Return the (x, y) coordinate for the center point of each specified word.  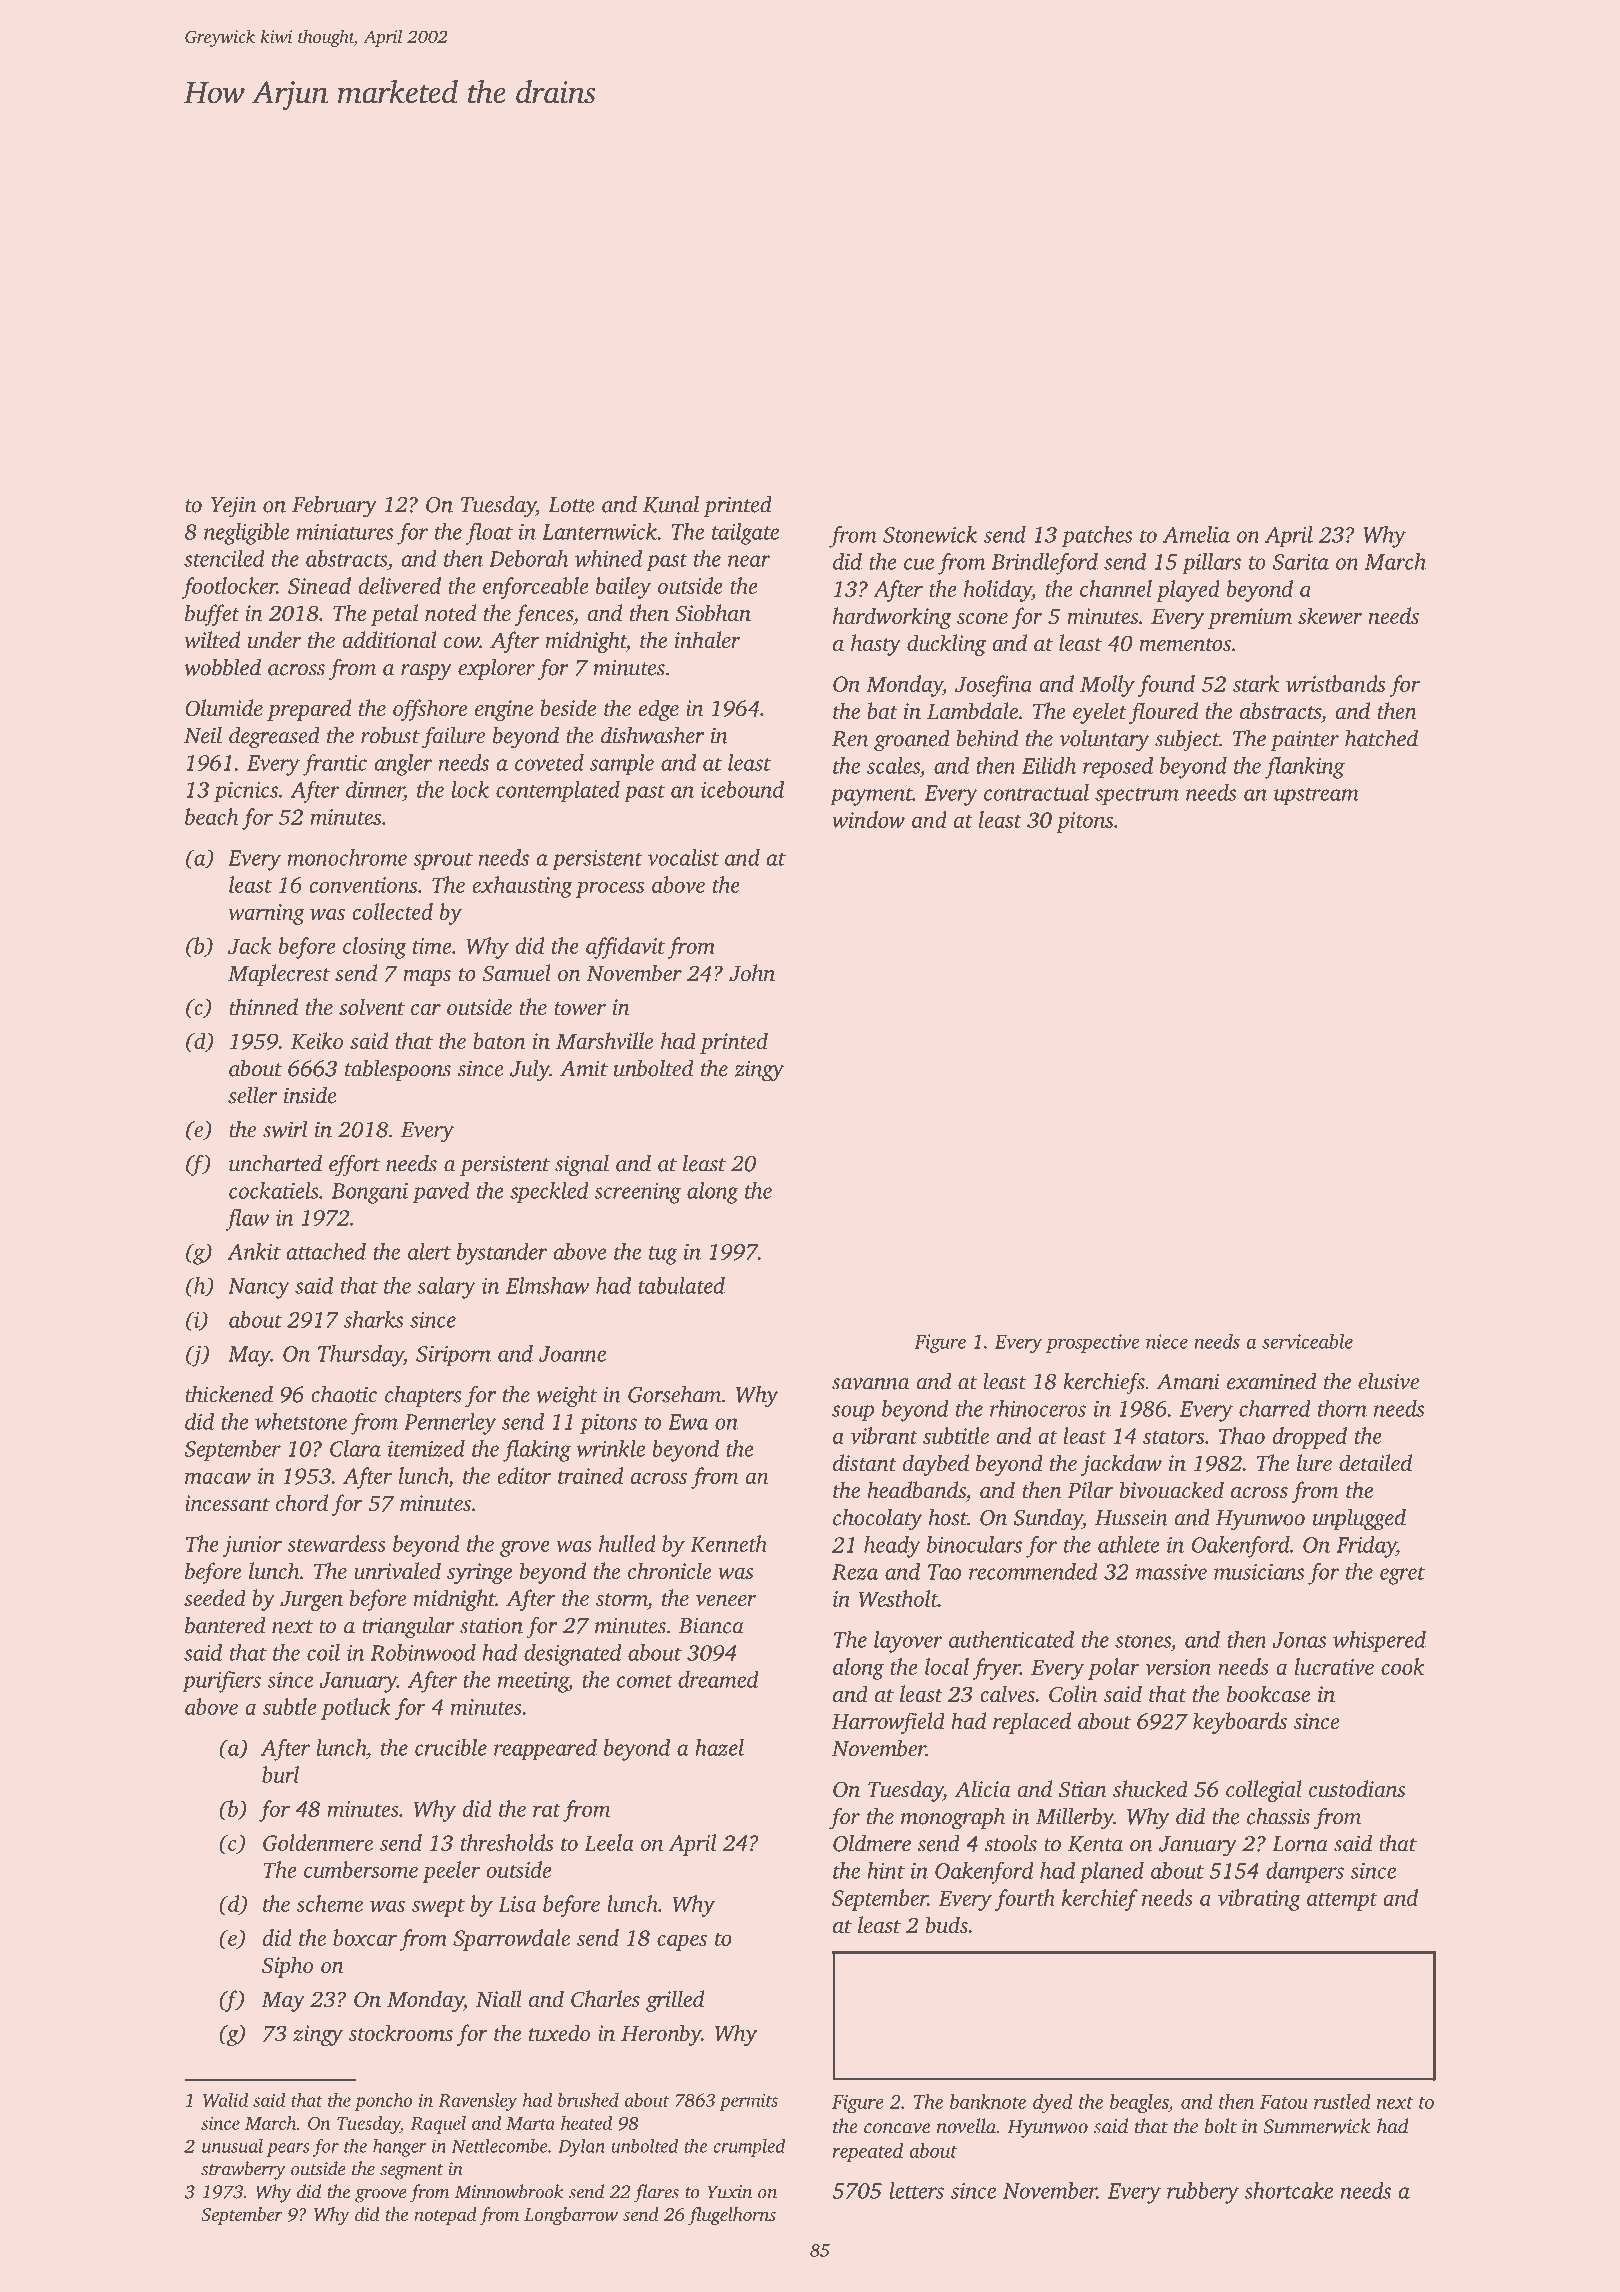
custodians (1357, 1789)
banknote (988, 2101)
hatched (1381, 738)
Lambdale (972, 710)
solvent (372, 1007)
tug (663, 1255)
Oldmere (872, 1843)
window (868, 819)
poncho (383, 2102)
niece (1167, 1341)
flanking (1305, 768)
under (274, 640)
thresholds (507, 1842)
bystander (502, 1254)
